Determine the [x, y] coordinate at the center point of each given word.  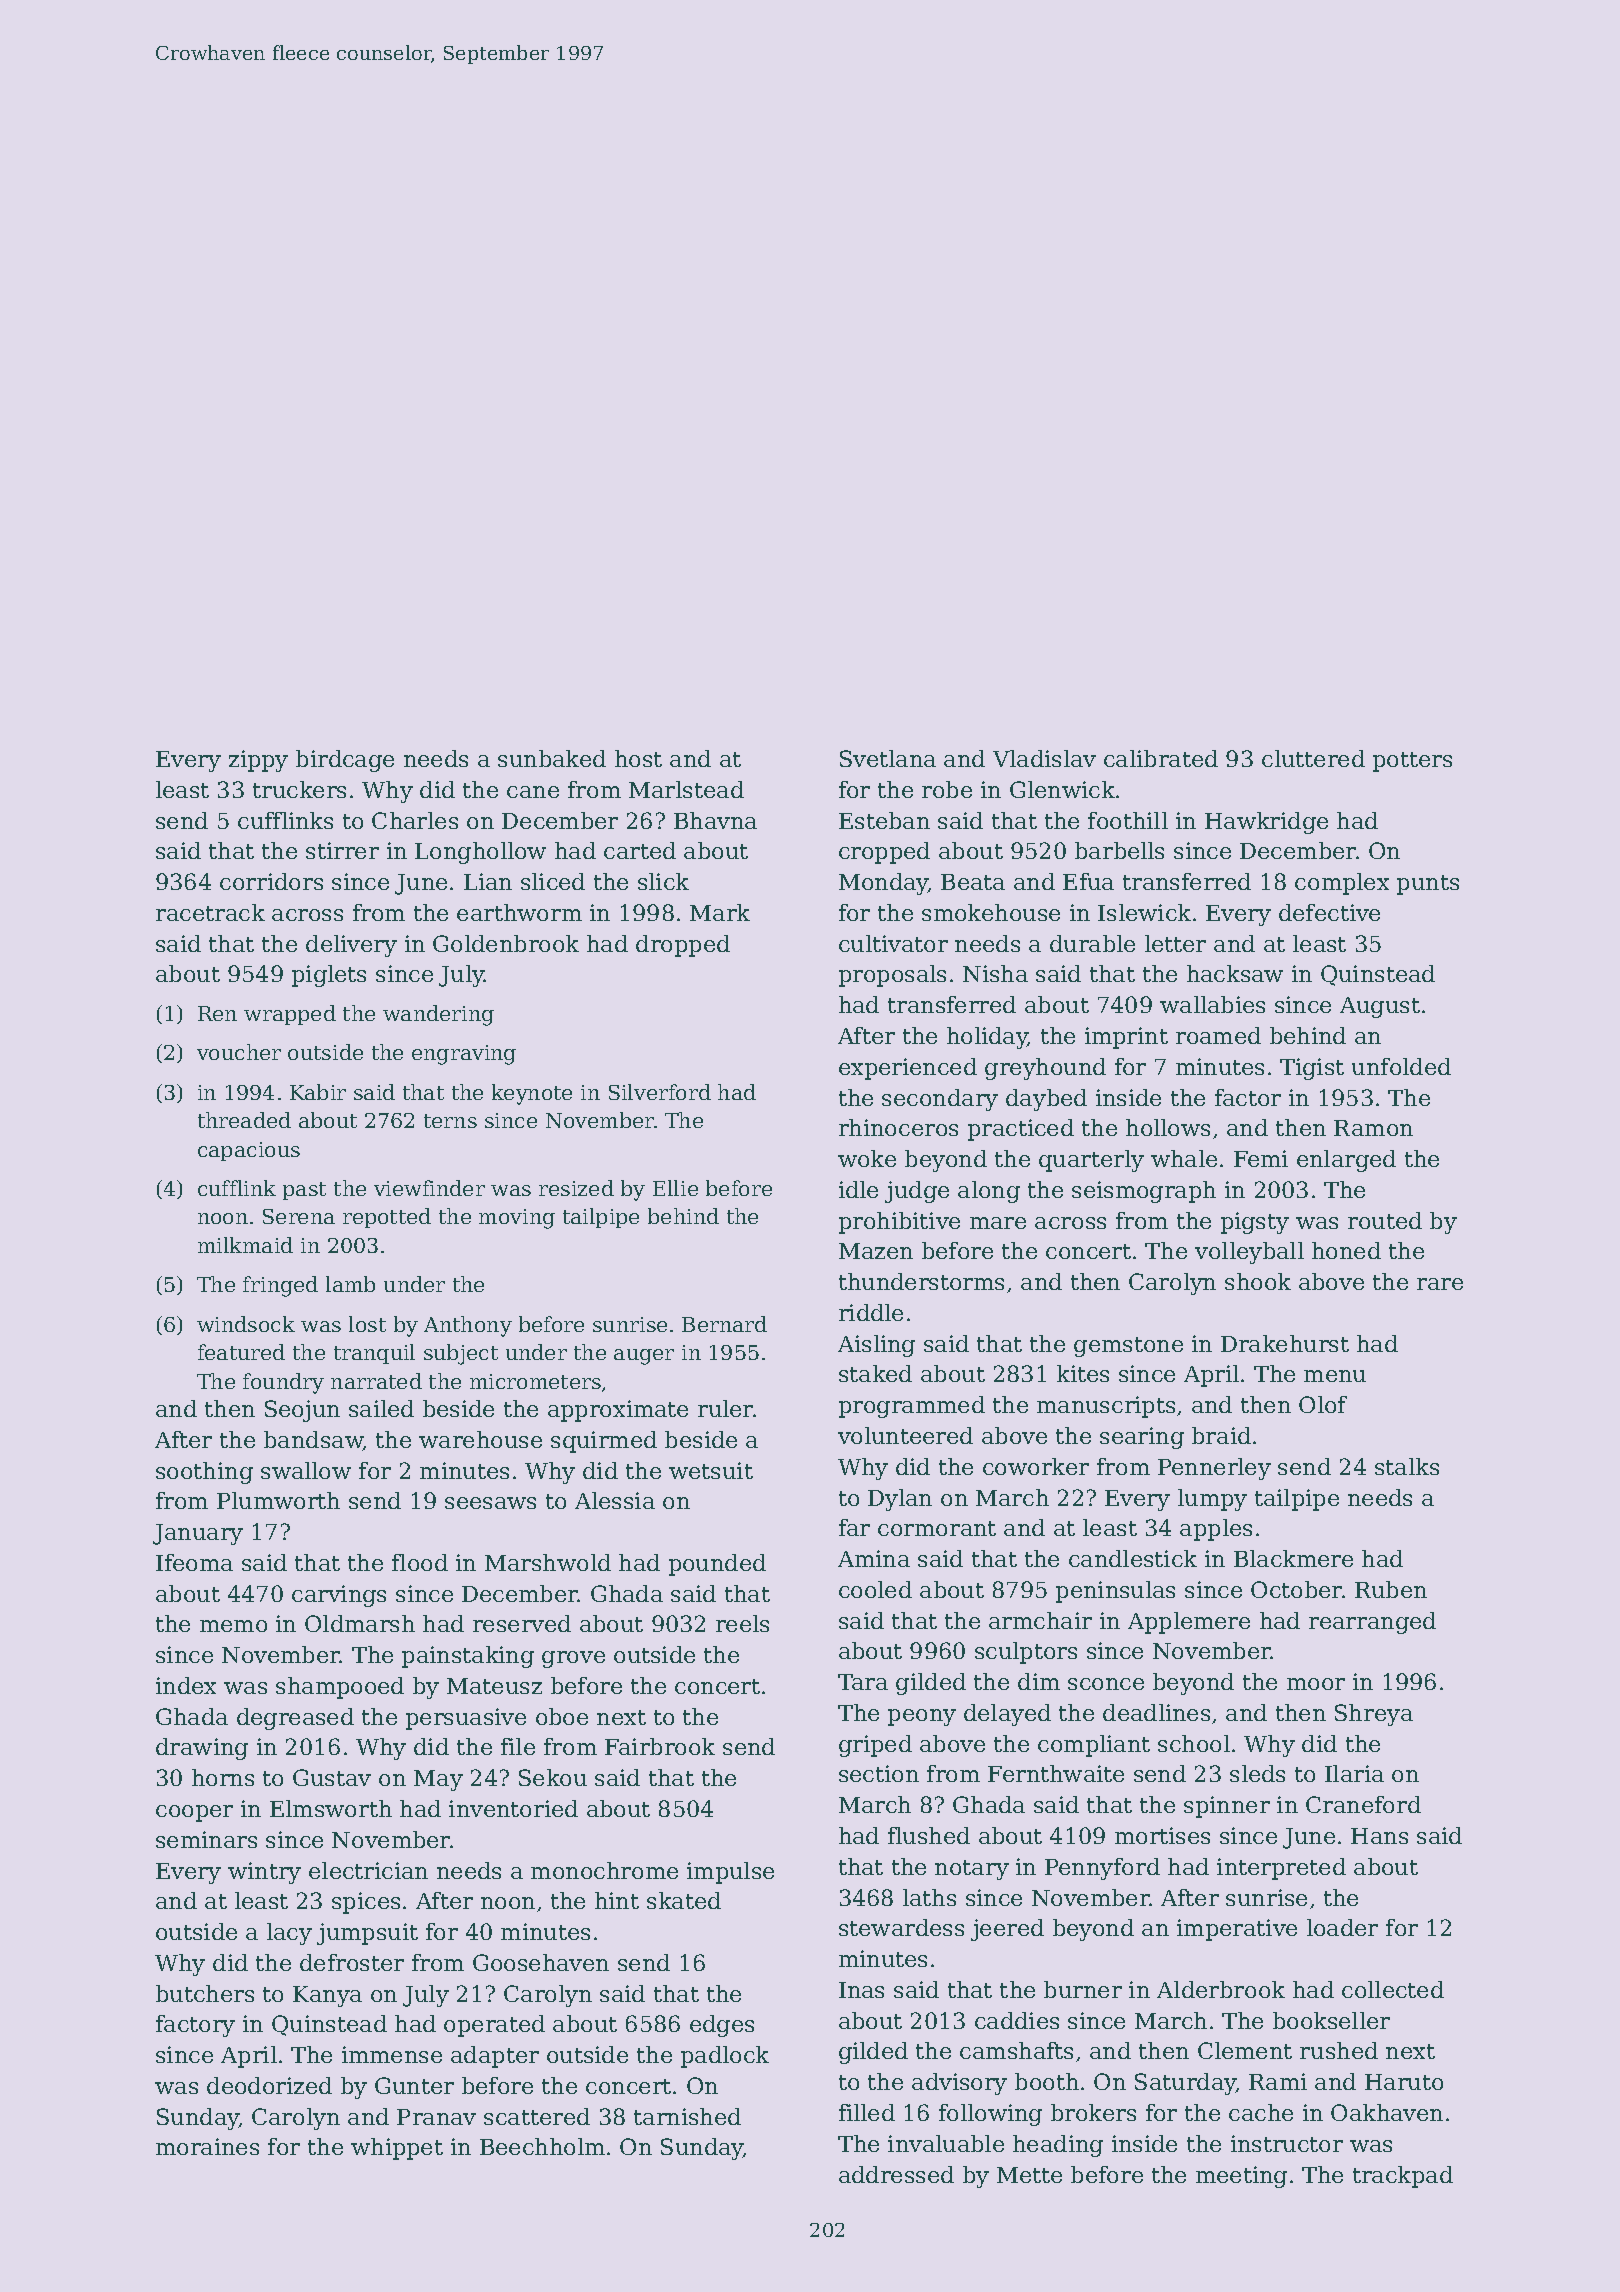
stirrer [342, 850]
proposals [892, 976]
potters [1412, 762]
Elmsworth [331, 1808]
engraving [464, 1055]
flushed [929, 1835]
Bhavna [715, 820]
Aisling [876, 1346]
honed [1346, 1250]
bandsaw [313, 1441]
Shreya [1374, 1715]
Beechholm [542, 2146]
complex [1342, 884]
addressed [896, 2174]
